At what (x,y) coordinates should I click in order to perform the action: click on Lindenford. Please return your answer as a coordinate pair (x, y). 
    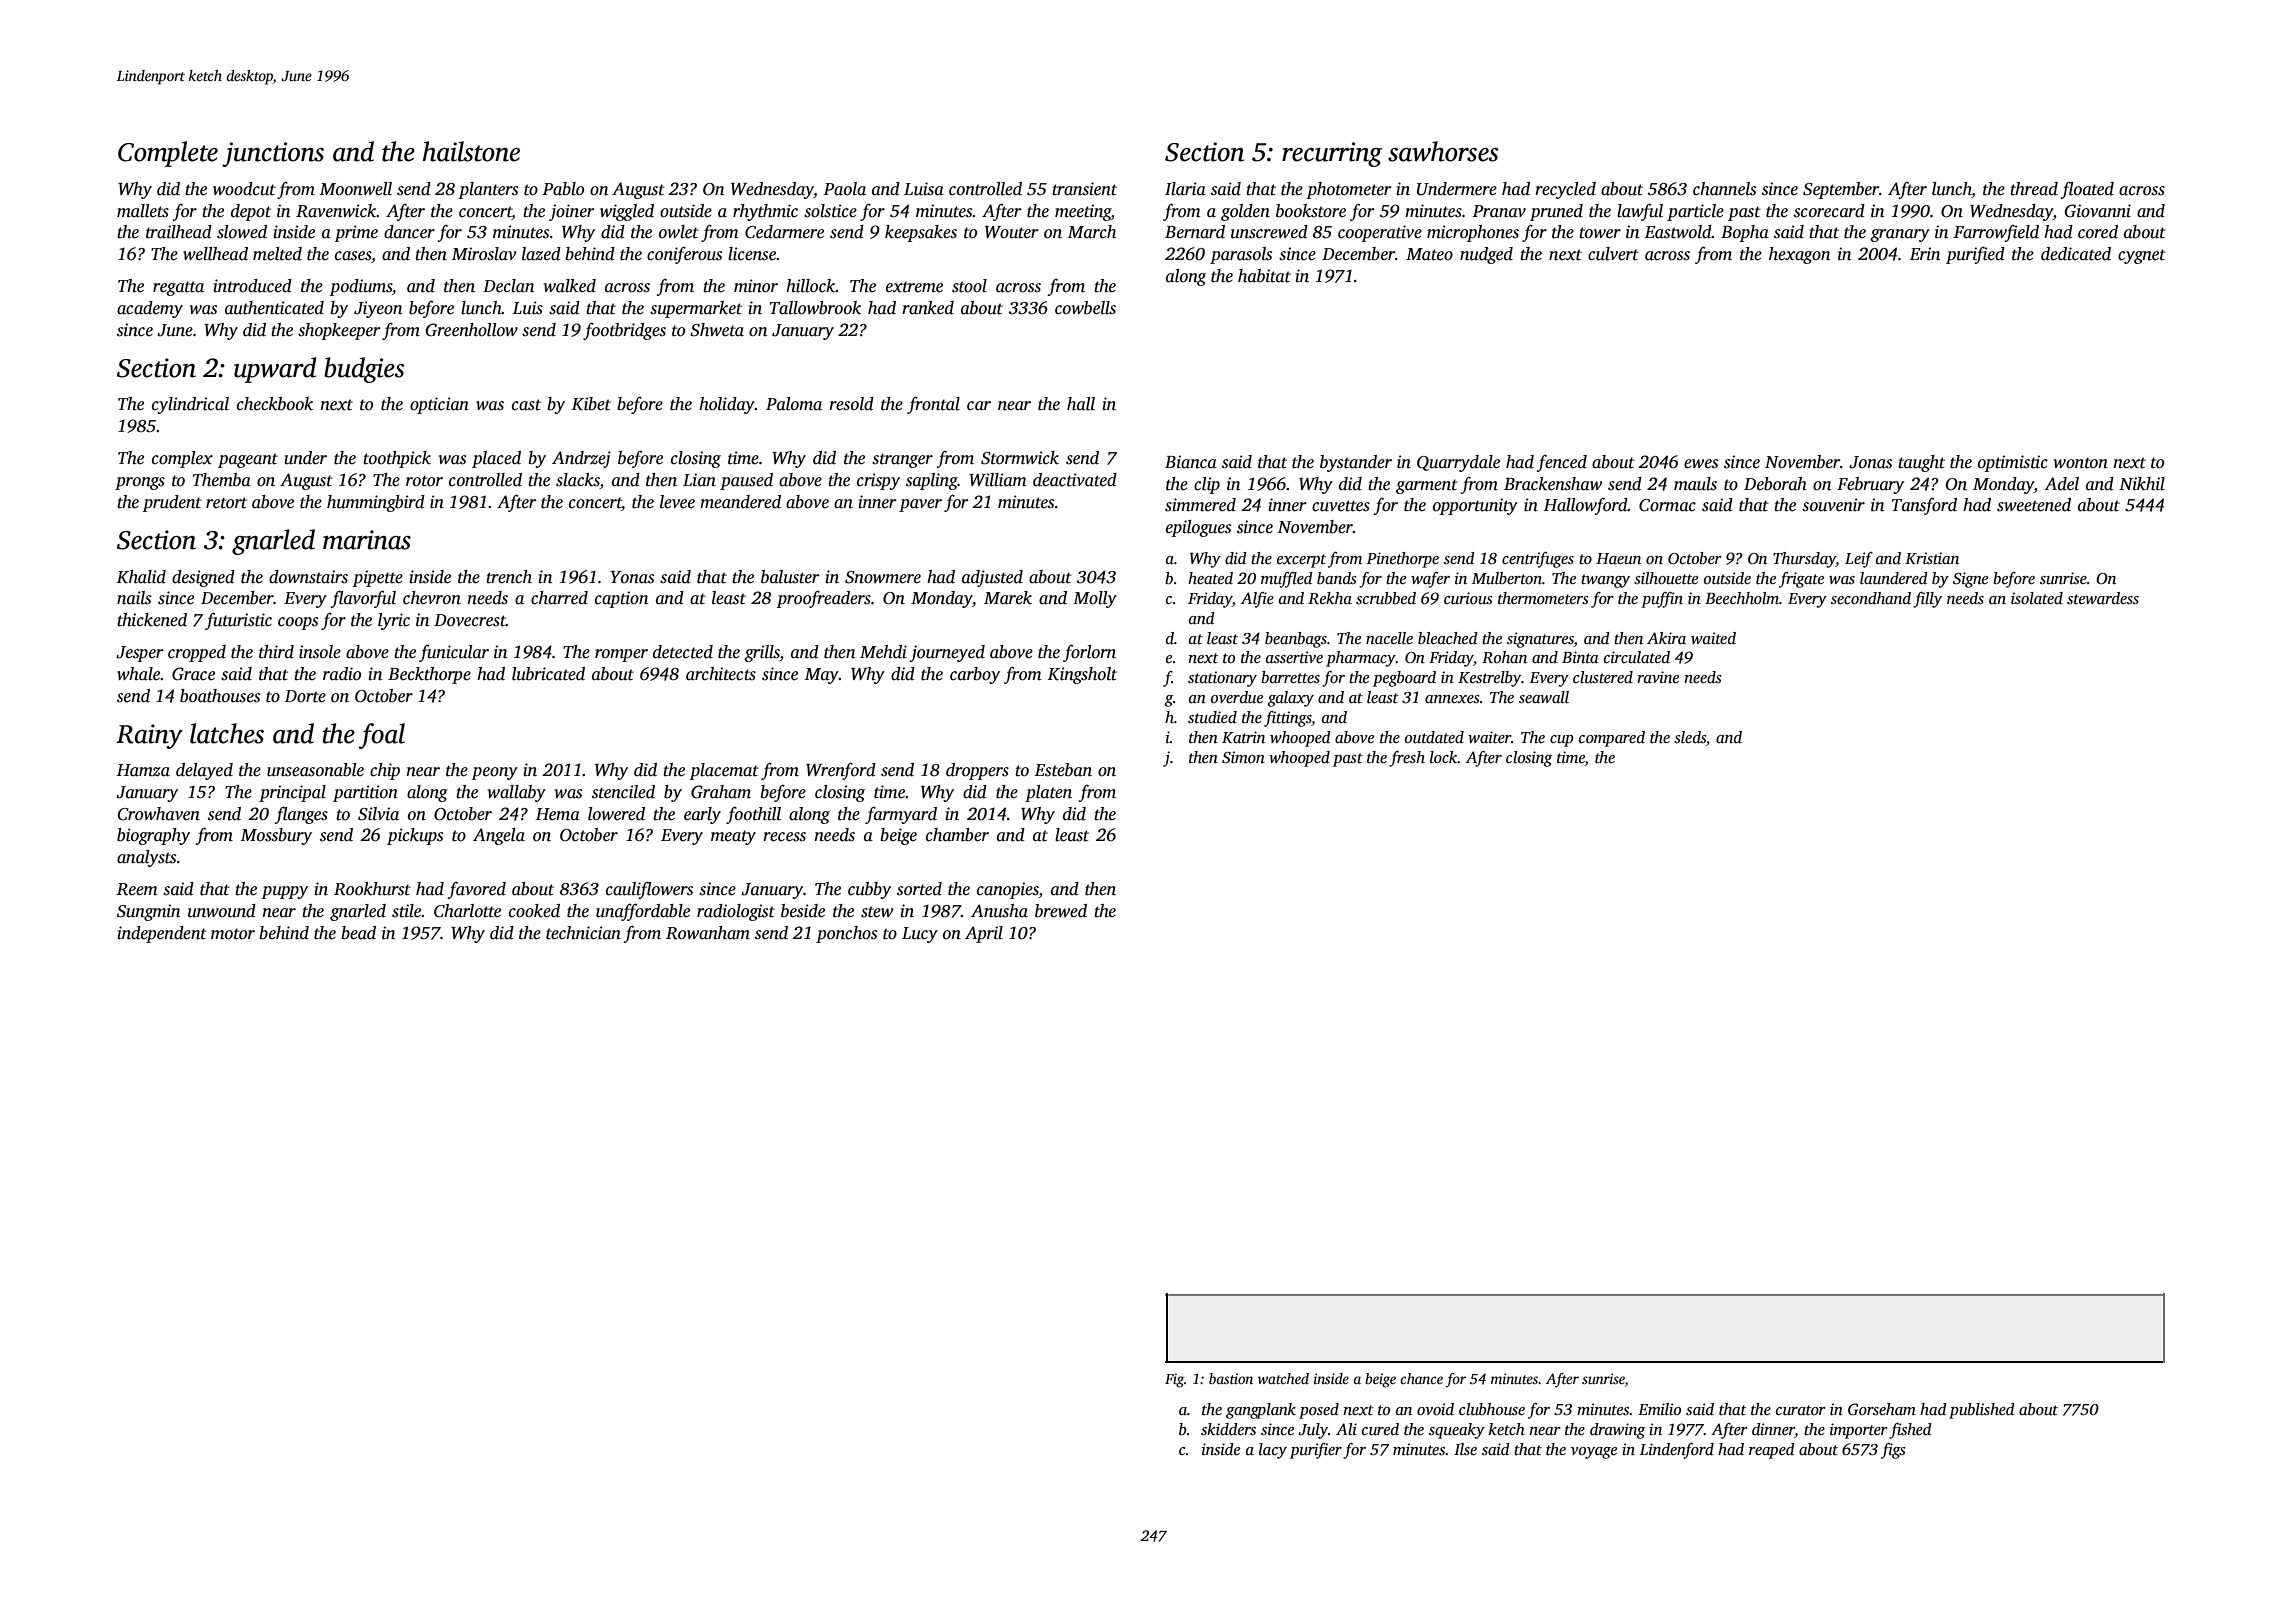
    Looking at the image, I should click on (1677, 1451).
